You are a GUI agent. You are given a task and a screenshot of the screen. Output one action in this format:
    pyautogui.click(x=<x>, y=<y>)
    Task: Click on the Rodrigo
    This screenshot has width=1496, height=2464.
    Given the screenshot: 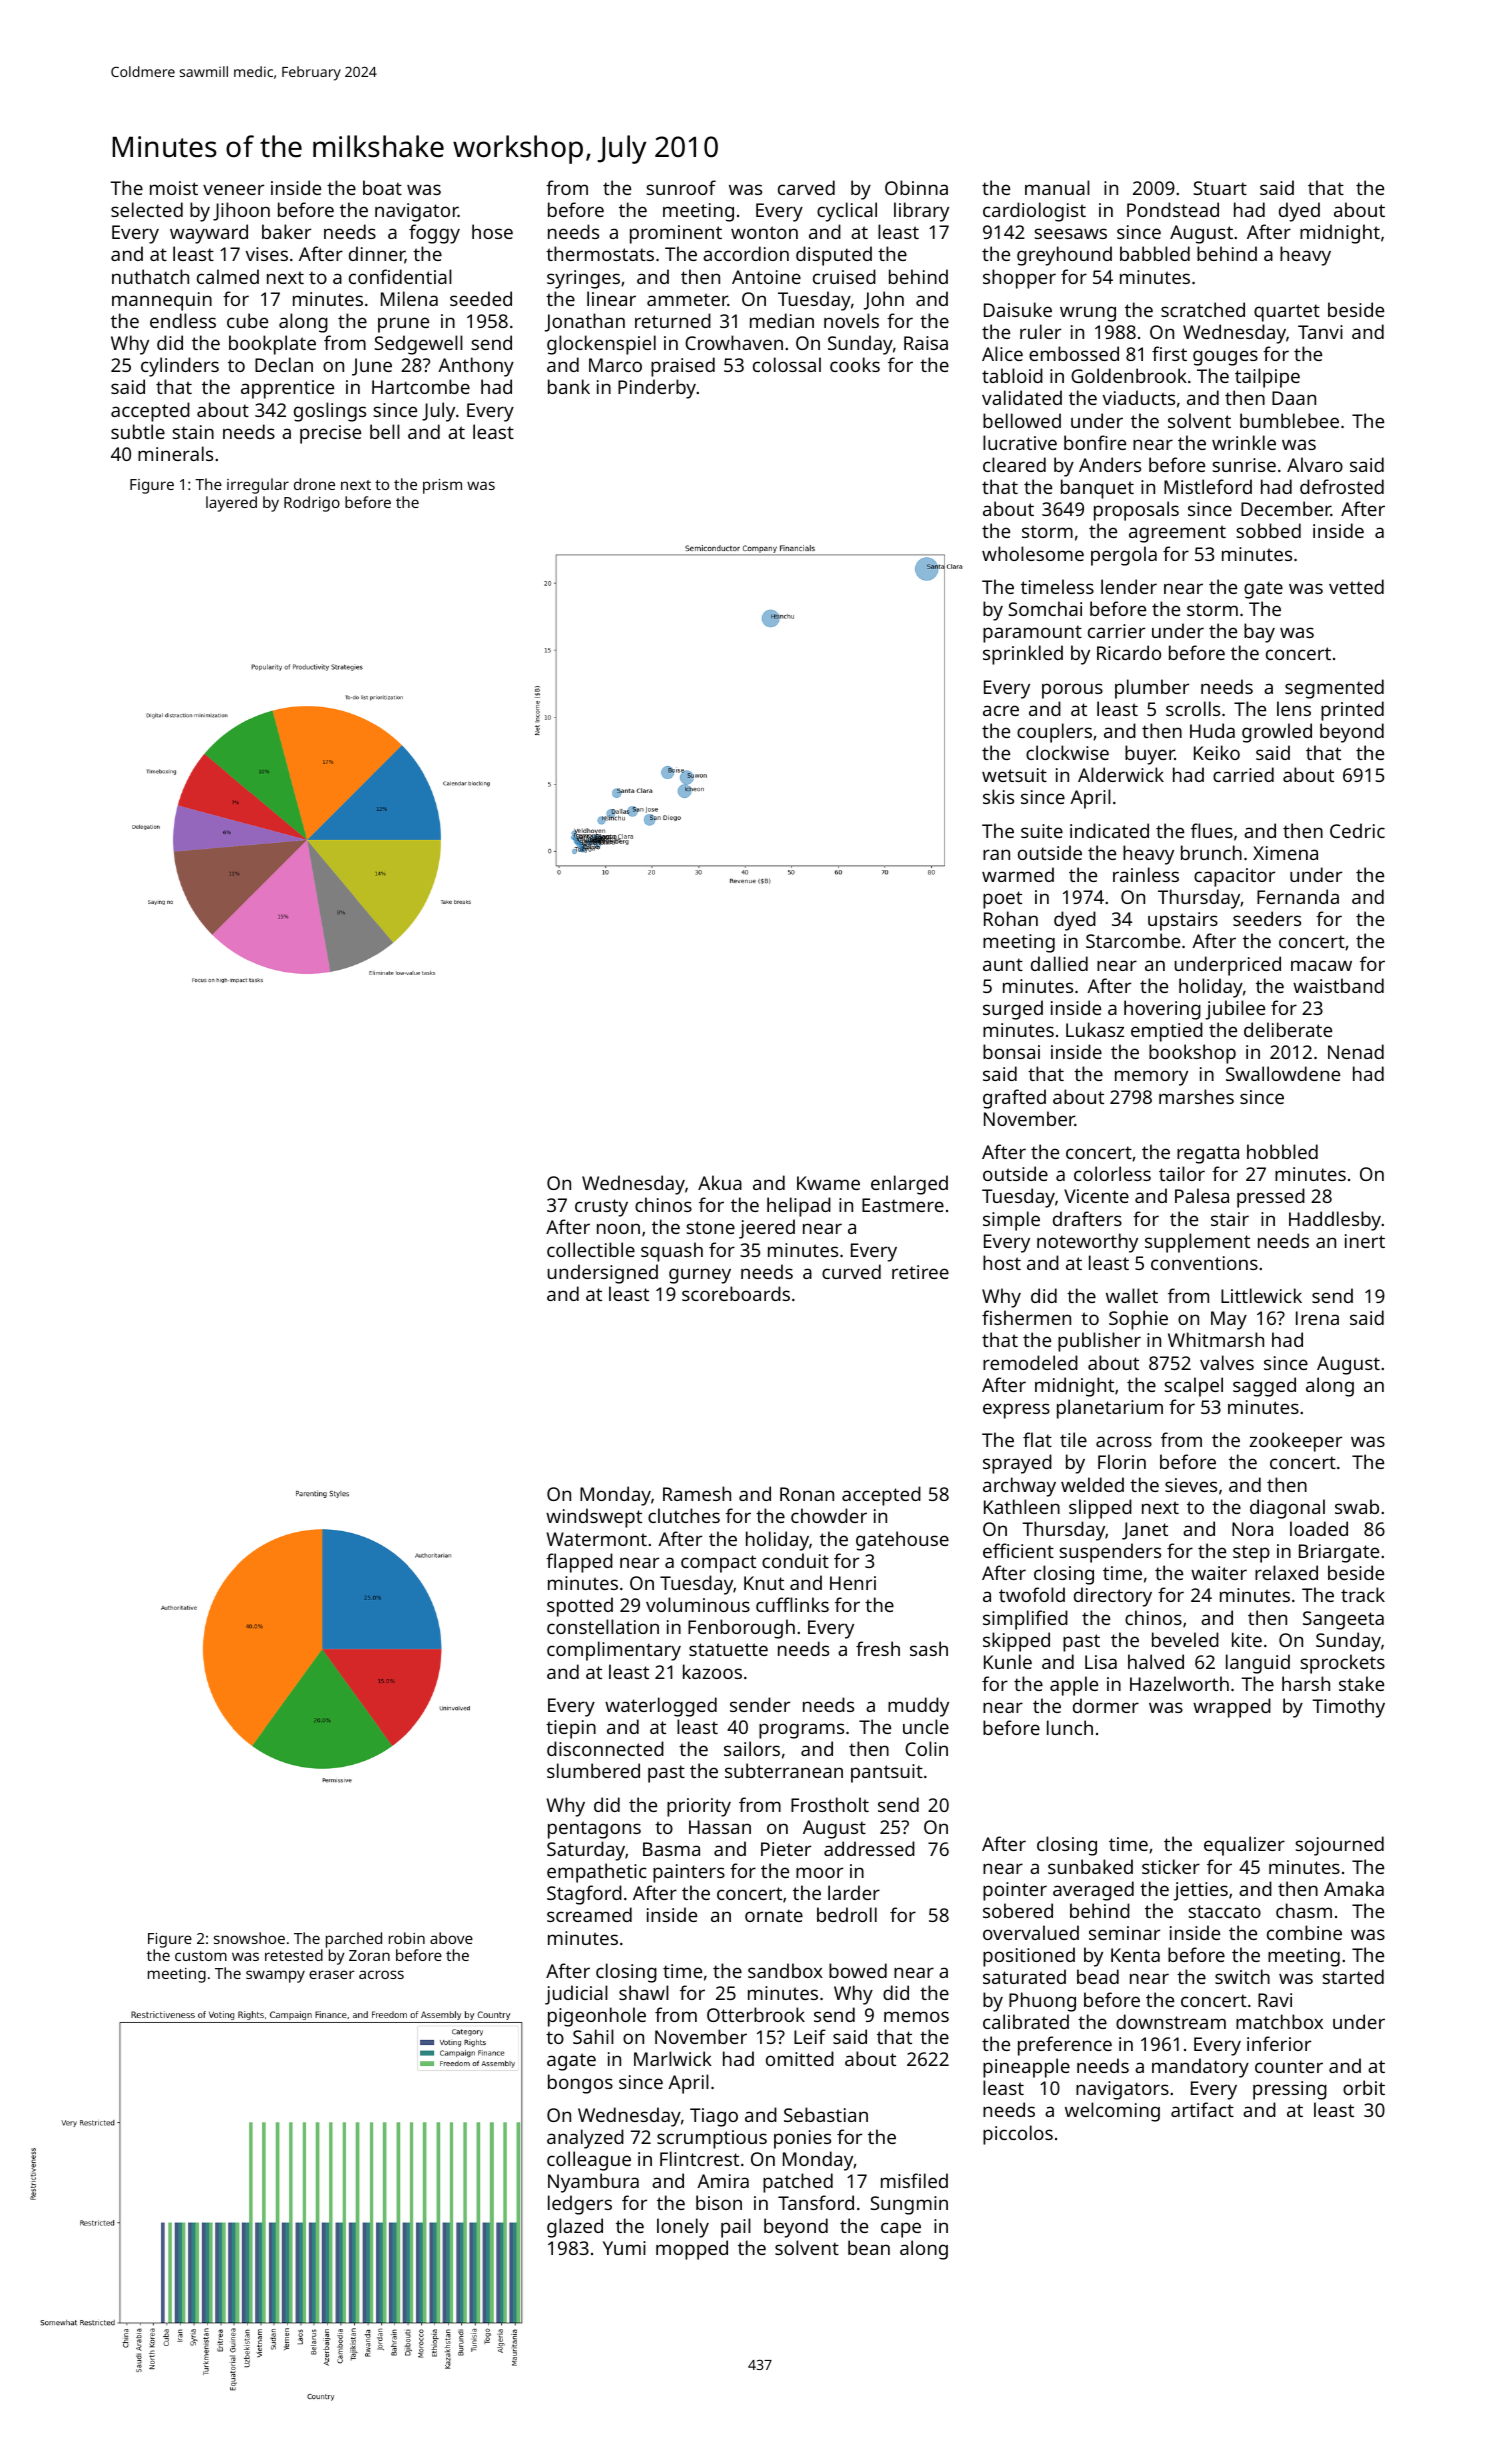 What is the action you would take?
    pyautogui.click(x=312, y=504)
